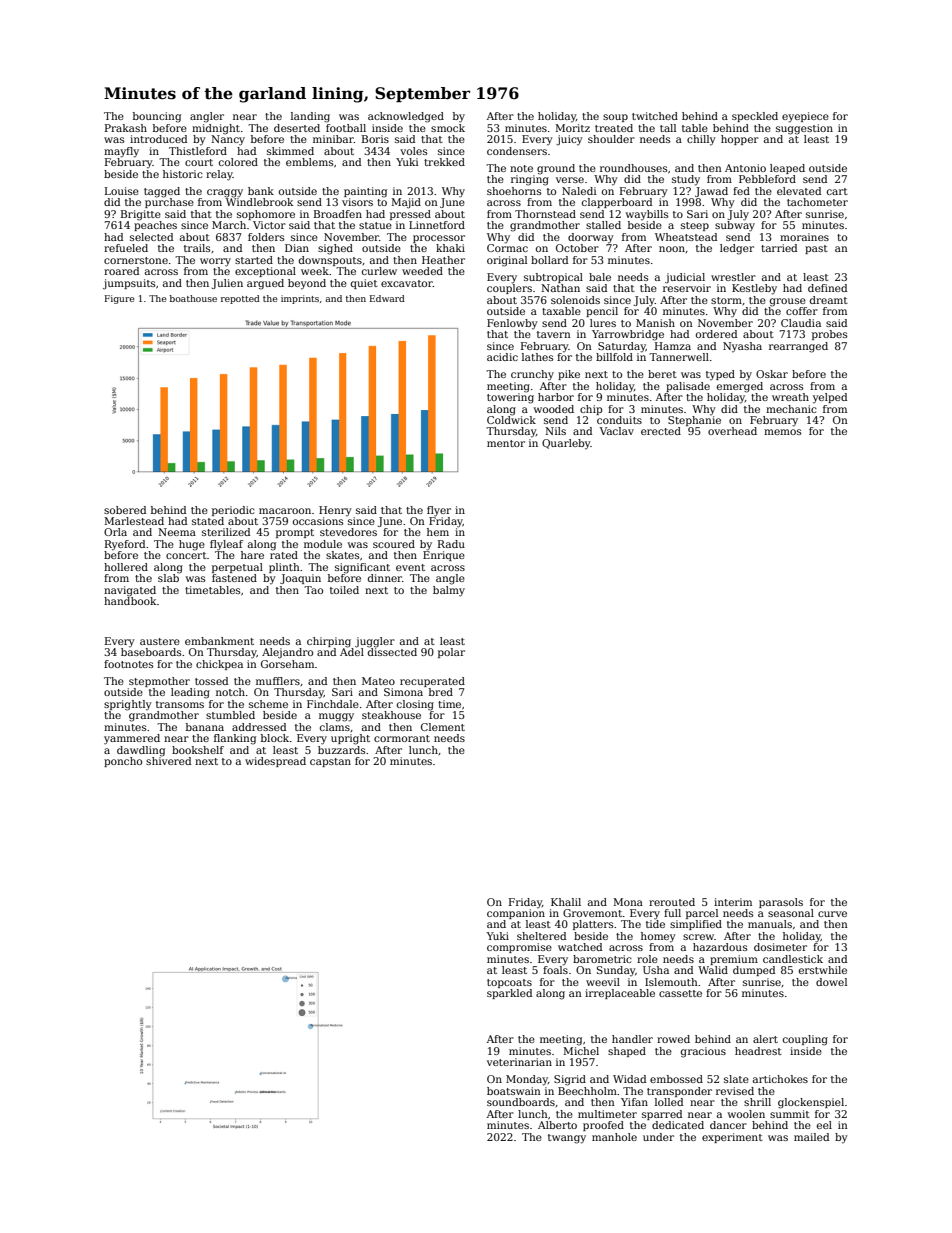 The height and width of the screenshot is (1233, 952). What do you see at coordinates (754, 289) in the screenshot?
I see `Kestleby` at bounding box center [754, 289].
